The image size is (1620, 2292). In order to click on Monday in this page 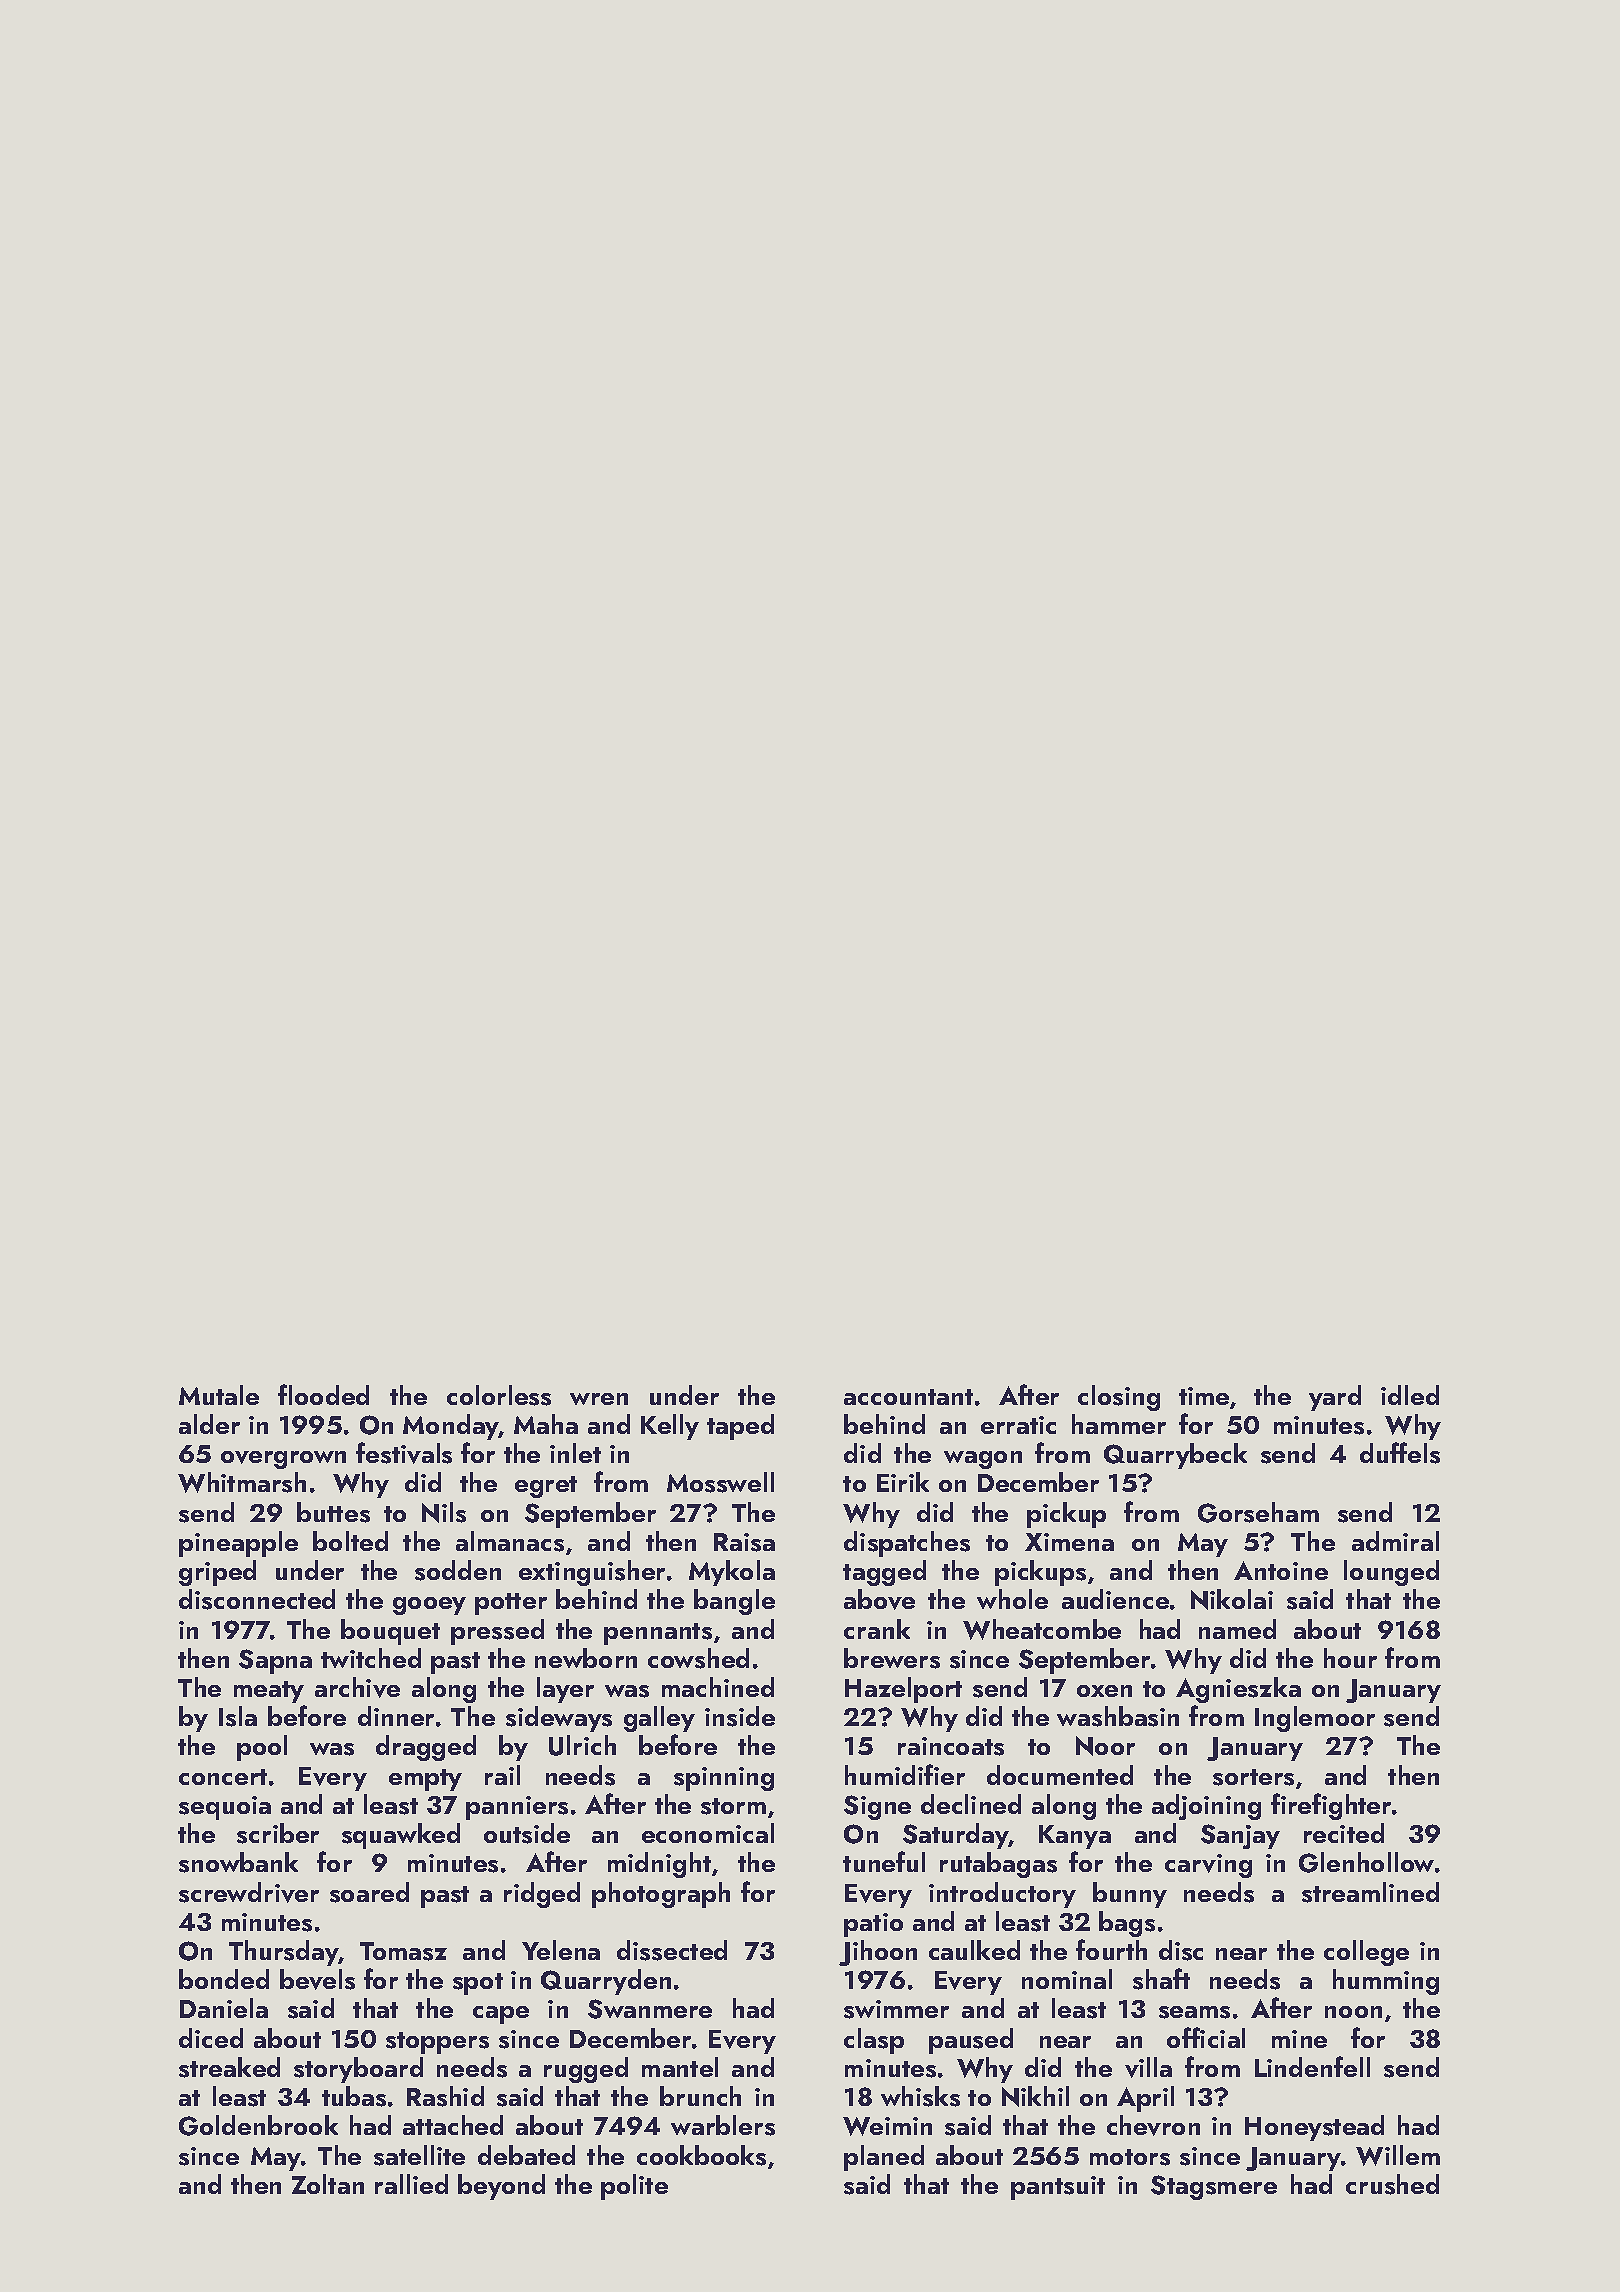, I will do `click(451, 1427)`.
